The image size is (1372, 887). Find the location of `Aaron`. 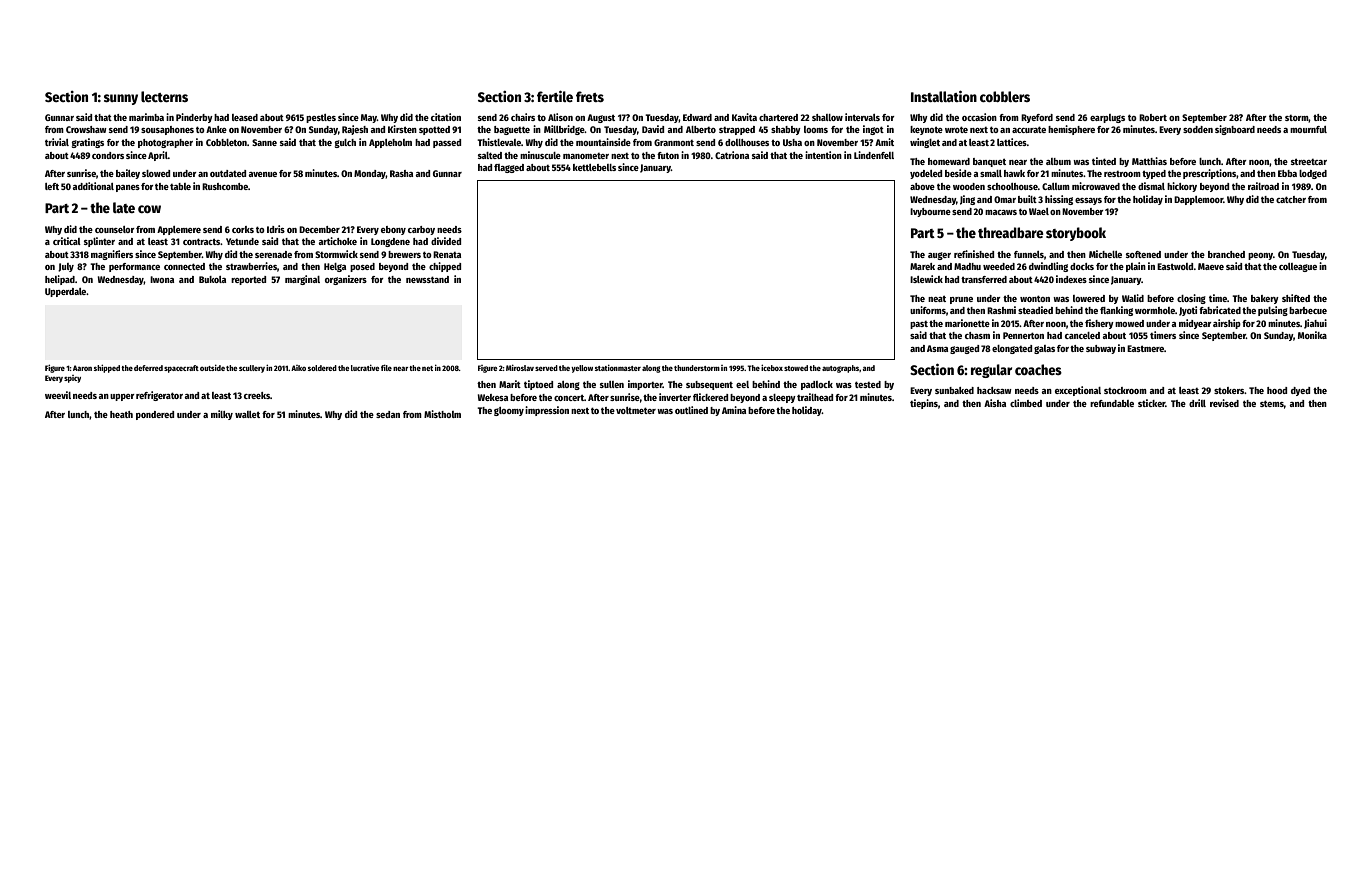

Aaron is located at coordinates (82, 368).
